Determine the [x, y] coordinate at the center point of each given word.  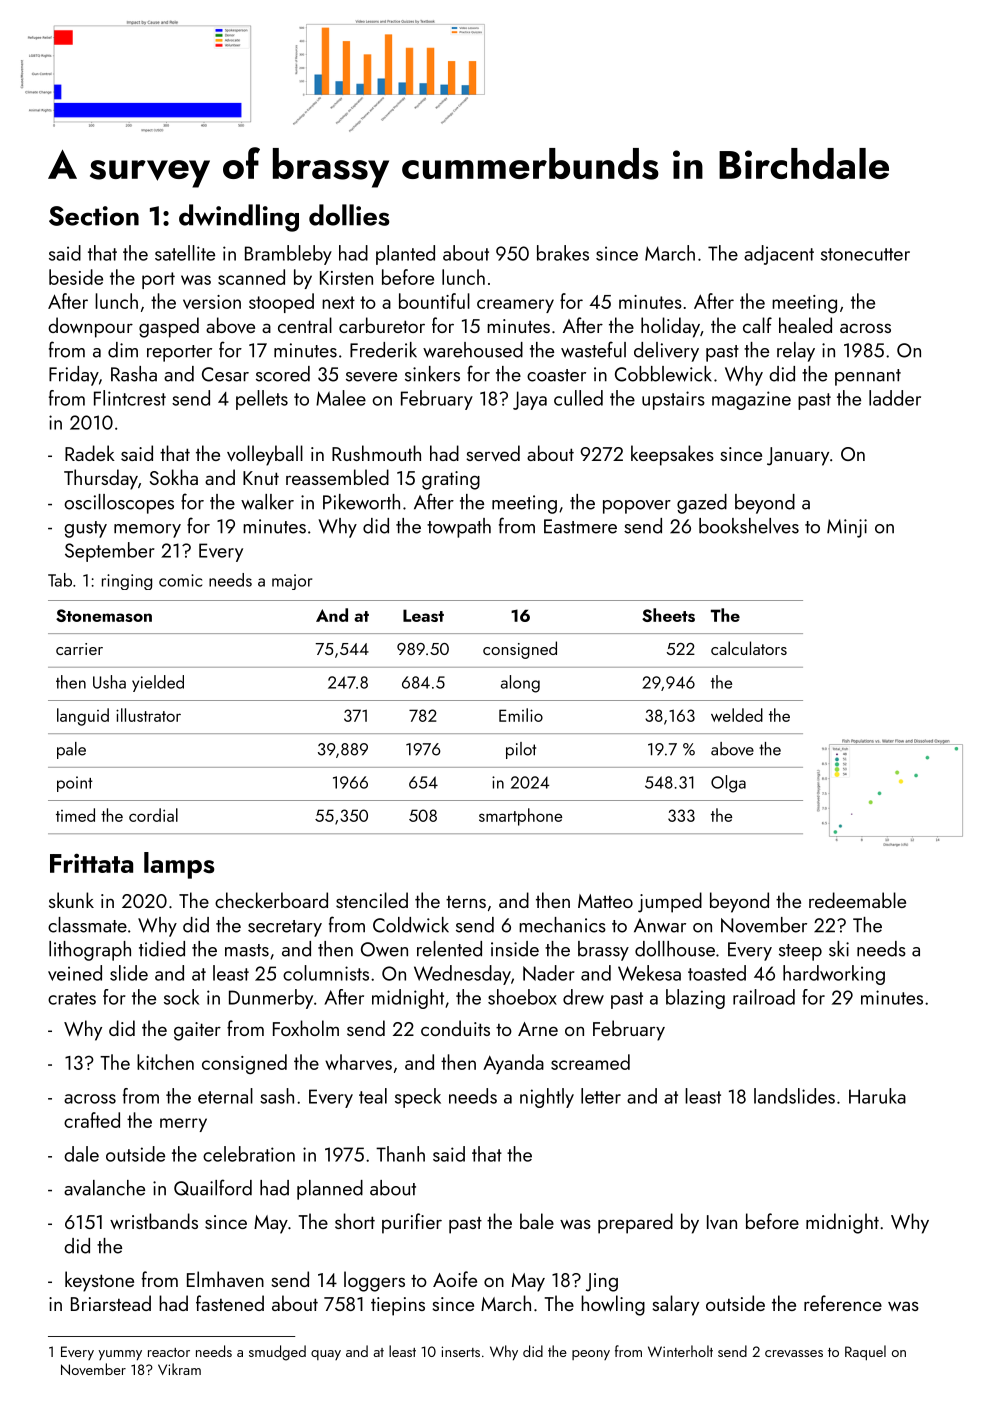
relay [796, 352]
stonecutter [865, 254]
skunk [71, 900]
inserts [460, 1351]
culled [578, 398]
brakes [563, 253]
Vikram [179, 1369]
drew [583, 997]
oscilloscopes [119, 504]
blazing [695, 999]
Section [94, 216]
